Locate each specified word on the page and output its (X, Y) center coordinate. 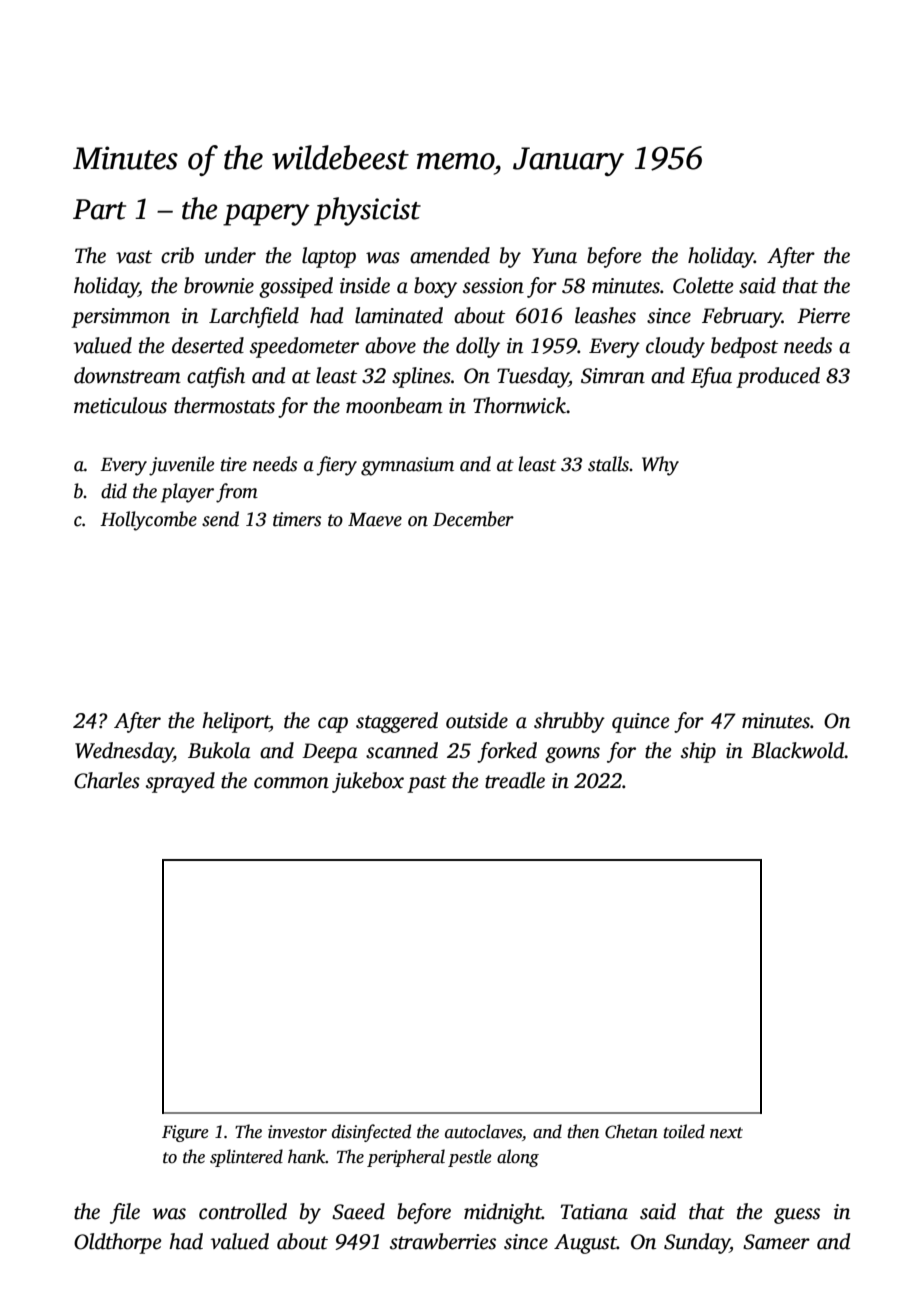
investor (297, 1132)
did (114, 491)
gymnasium (407, 466)
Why (660, 466)
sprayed (180, 782)
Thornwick (519, 405)
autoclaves (483, 1131)
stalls (608, 464)
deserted (208, 345)
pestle (469, 1158)
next (726, 1133)
